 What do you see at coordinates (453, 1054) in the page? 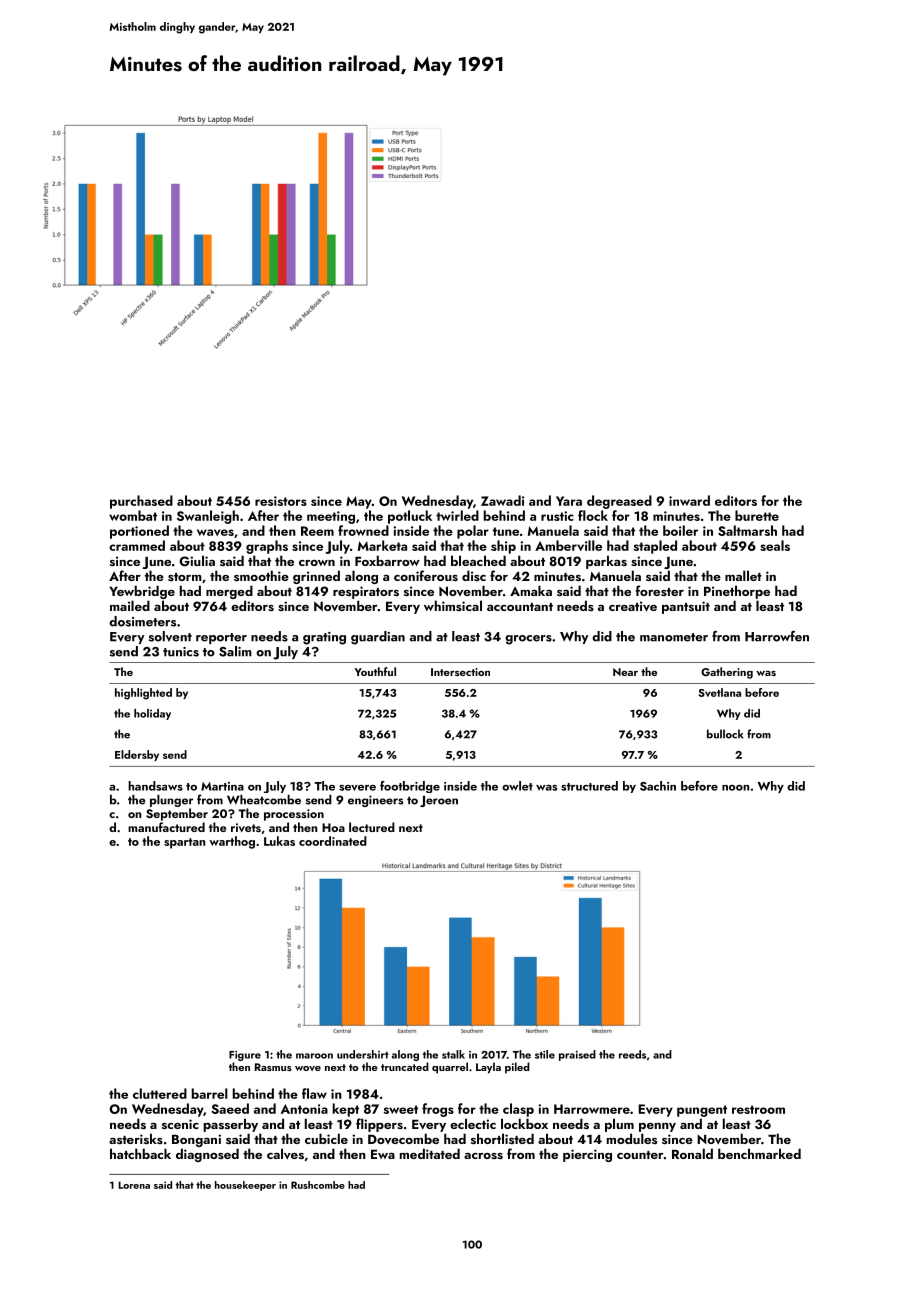
I see `stalk` at bounding box center [453, 1054].
